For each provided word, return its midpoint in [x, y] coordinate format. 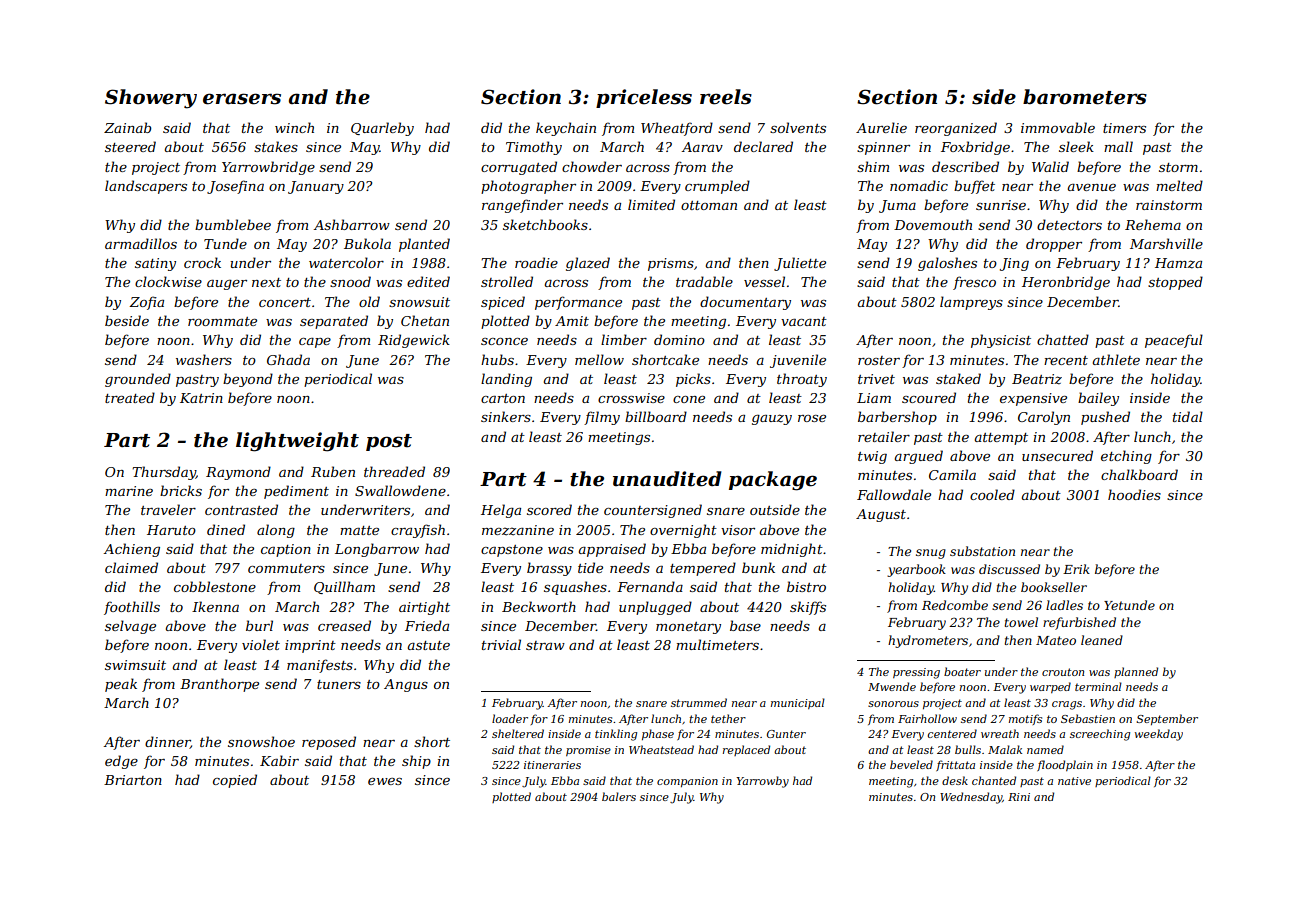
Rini [1019, 797]
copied [235, 781]
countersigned [653, 511]
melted [1179, 185]
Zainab [127, 127]
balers [619, 796]
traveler [168, 509]
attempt [1001, 439]
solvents [798, 127]
